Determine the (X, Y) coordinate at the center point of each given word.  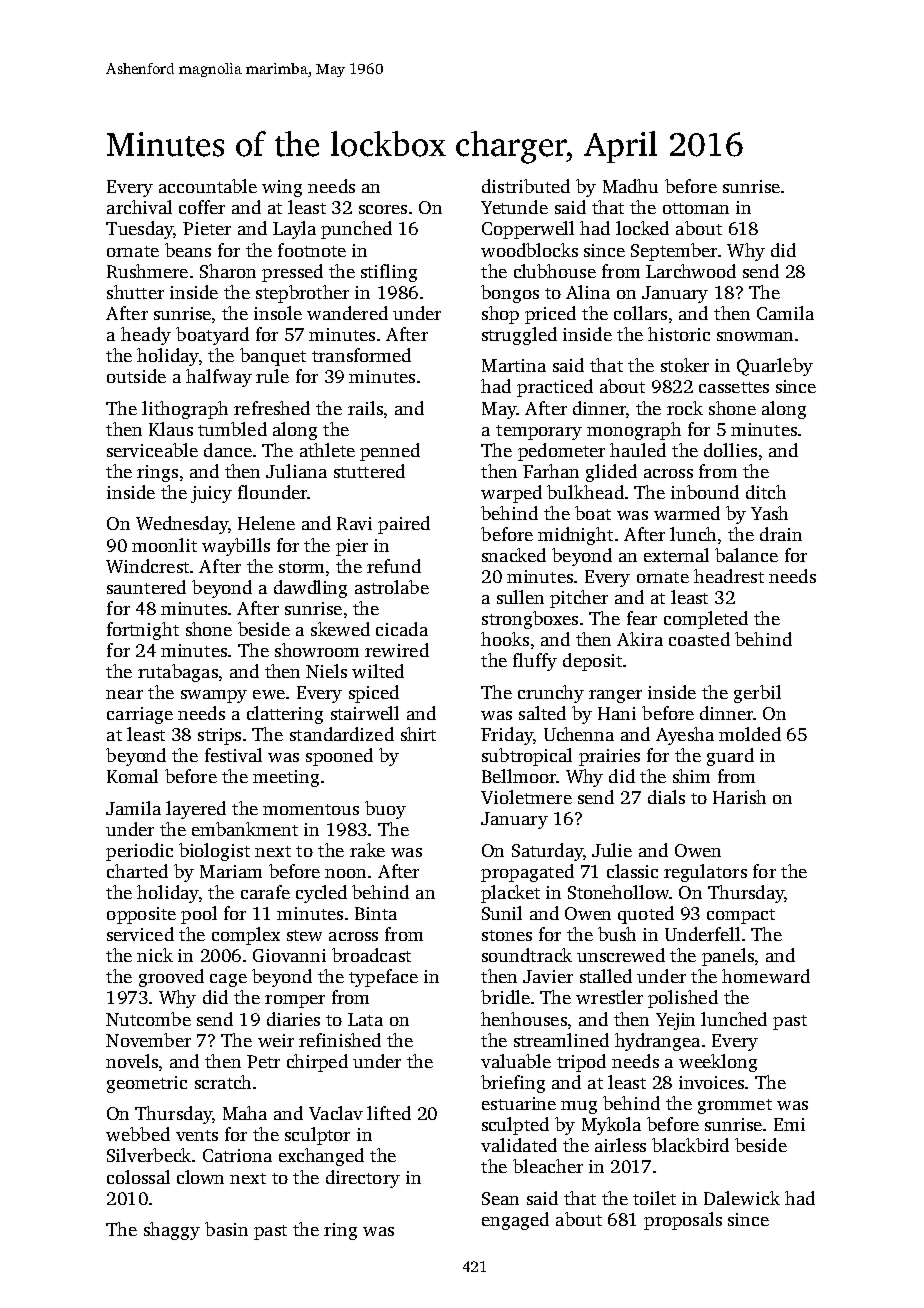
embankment (245, 829)
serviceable (152, 450)
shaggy (172, 1231)
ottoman (696, 208)
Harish (739, 797)
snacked (514, 555)
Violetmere (526, 797)
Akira (640, 639)
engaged (515, 1221)
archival (139, 207)
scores (383, 209)
